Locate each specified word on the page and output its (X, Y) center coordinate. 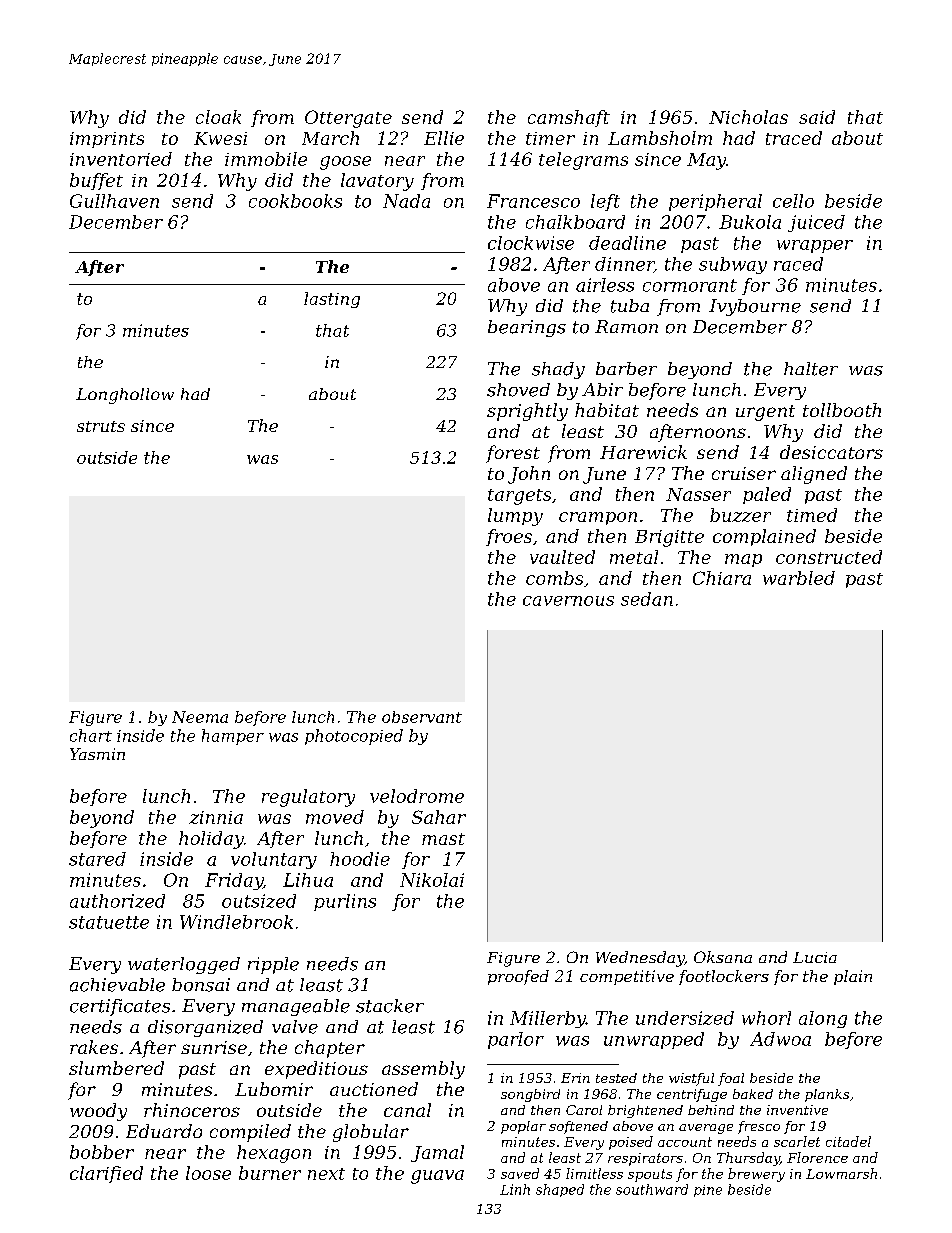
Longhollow (125, 396)
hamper (233, 737)
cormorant (690, 285)
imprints (107, 140)
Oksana (723, 957)
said (817, 117)
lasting (332, 300)
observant (422, 717)
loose (208, 1173)
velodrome (417, 796)
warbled (799, 578)
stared (97, 859)
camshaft (569, 118)
